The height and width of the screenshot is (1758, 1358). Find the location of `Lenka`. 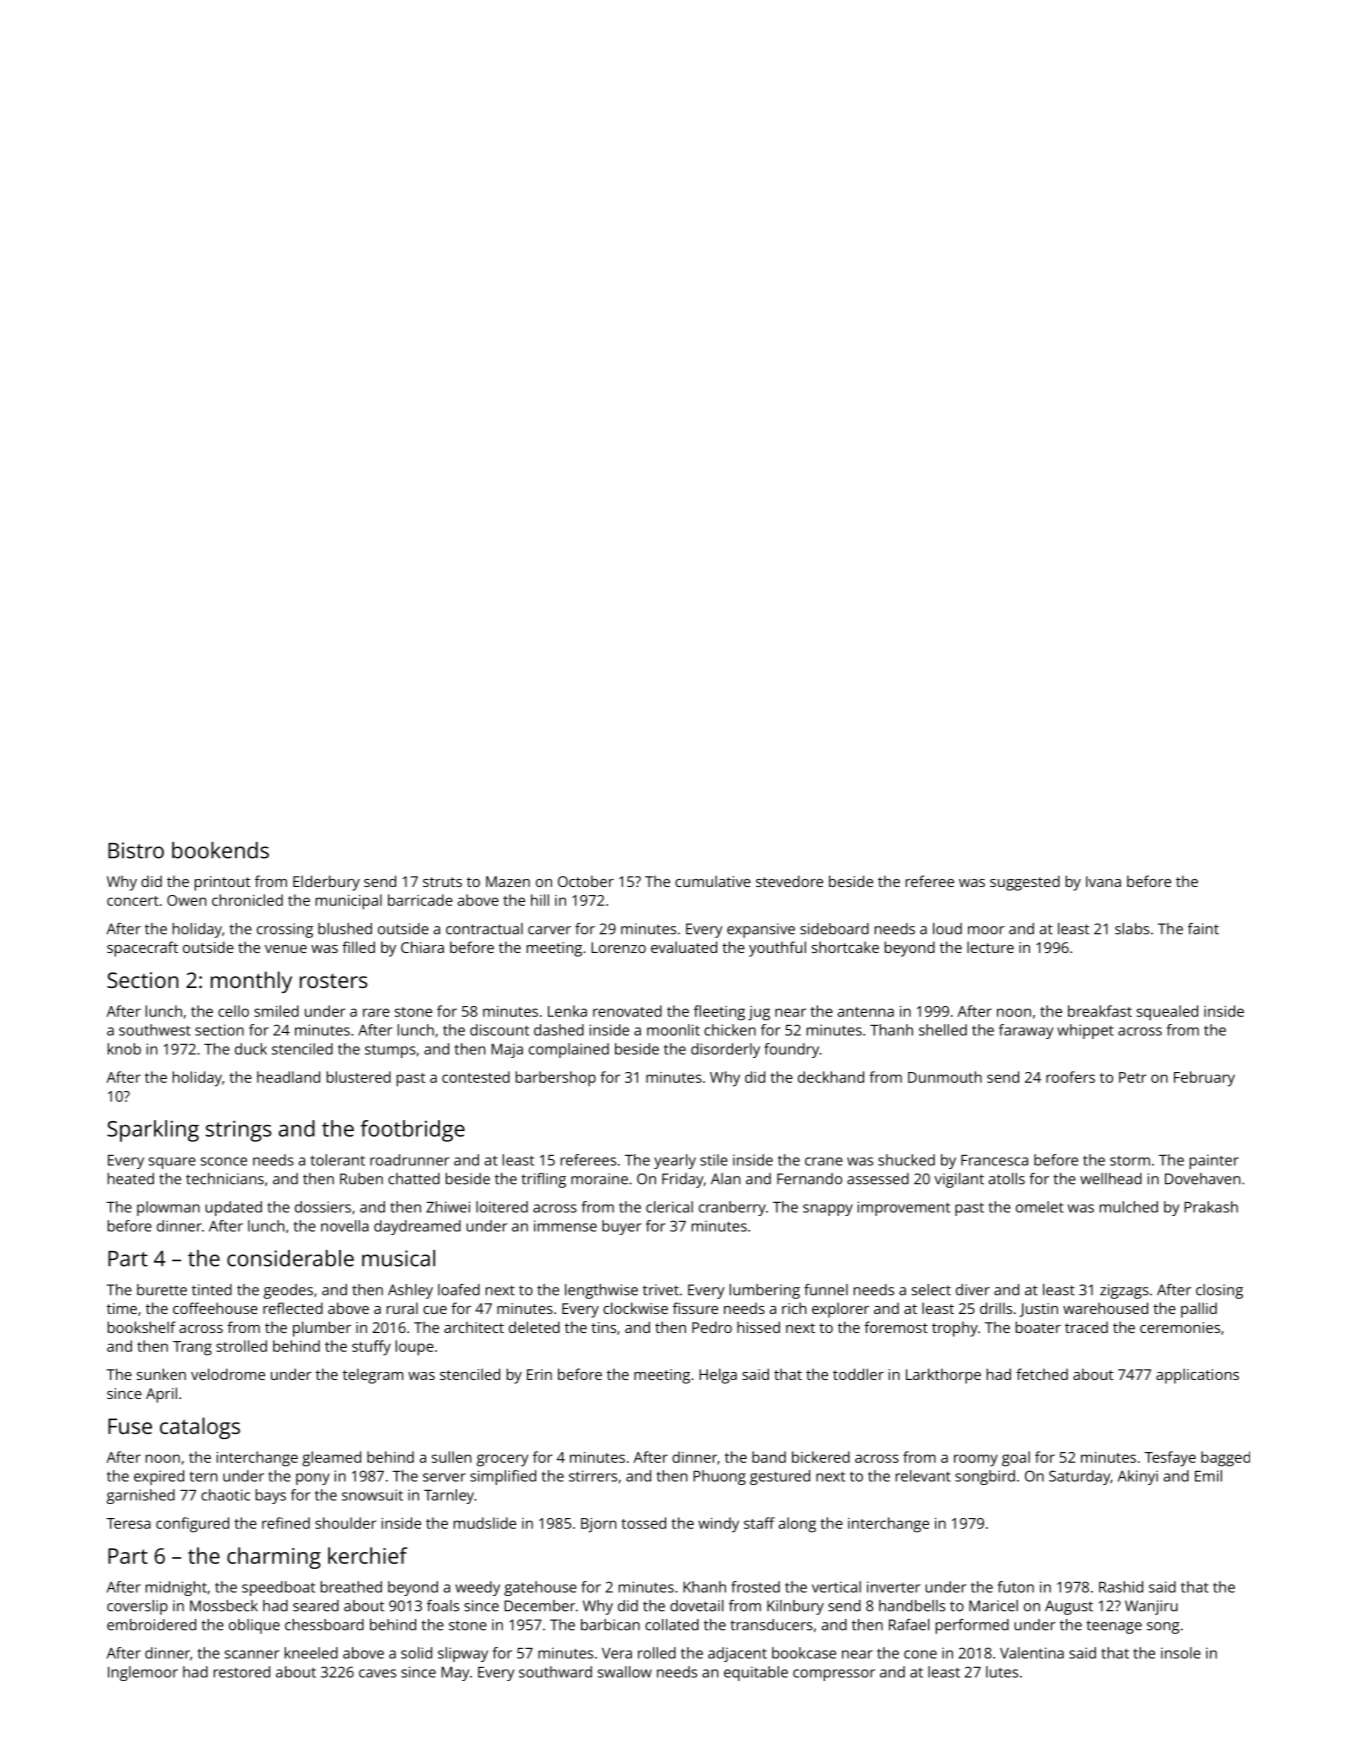

Lenka is located at coordinates (567, 1011).
